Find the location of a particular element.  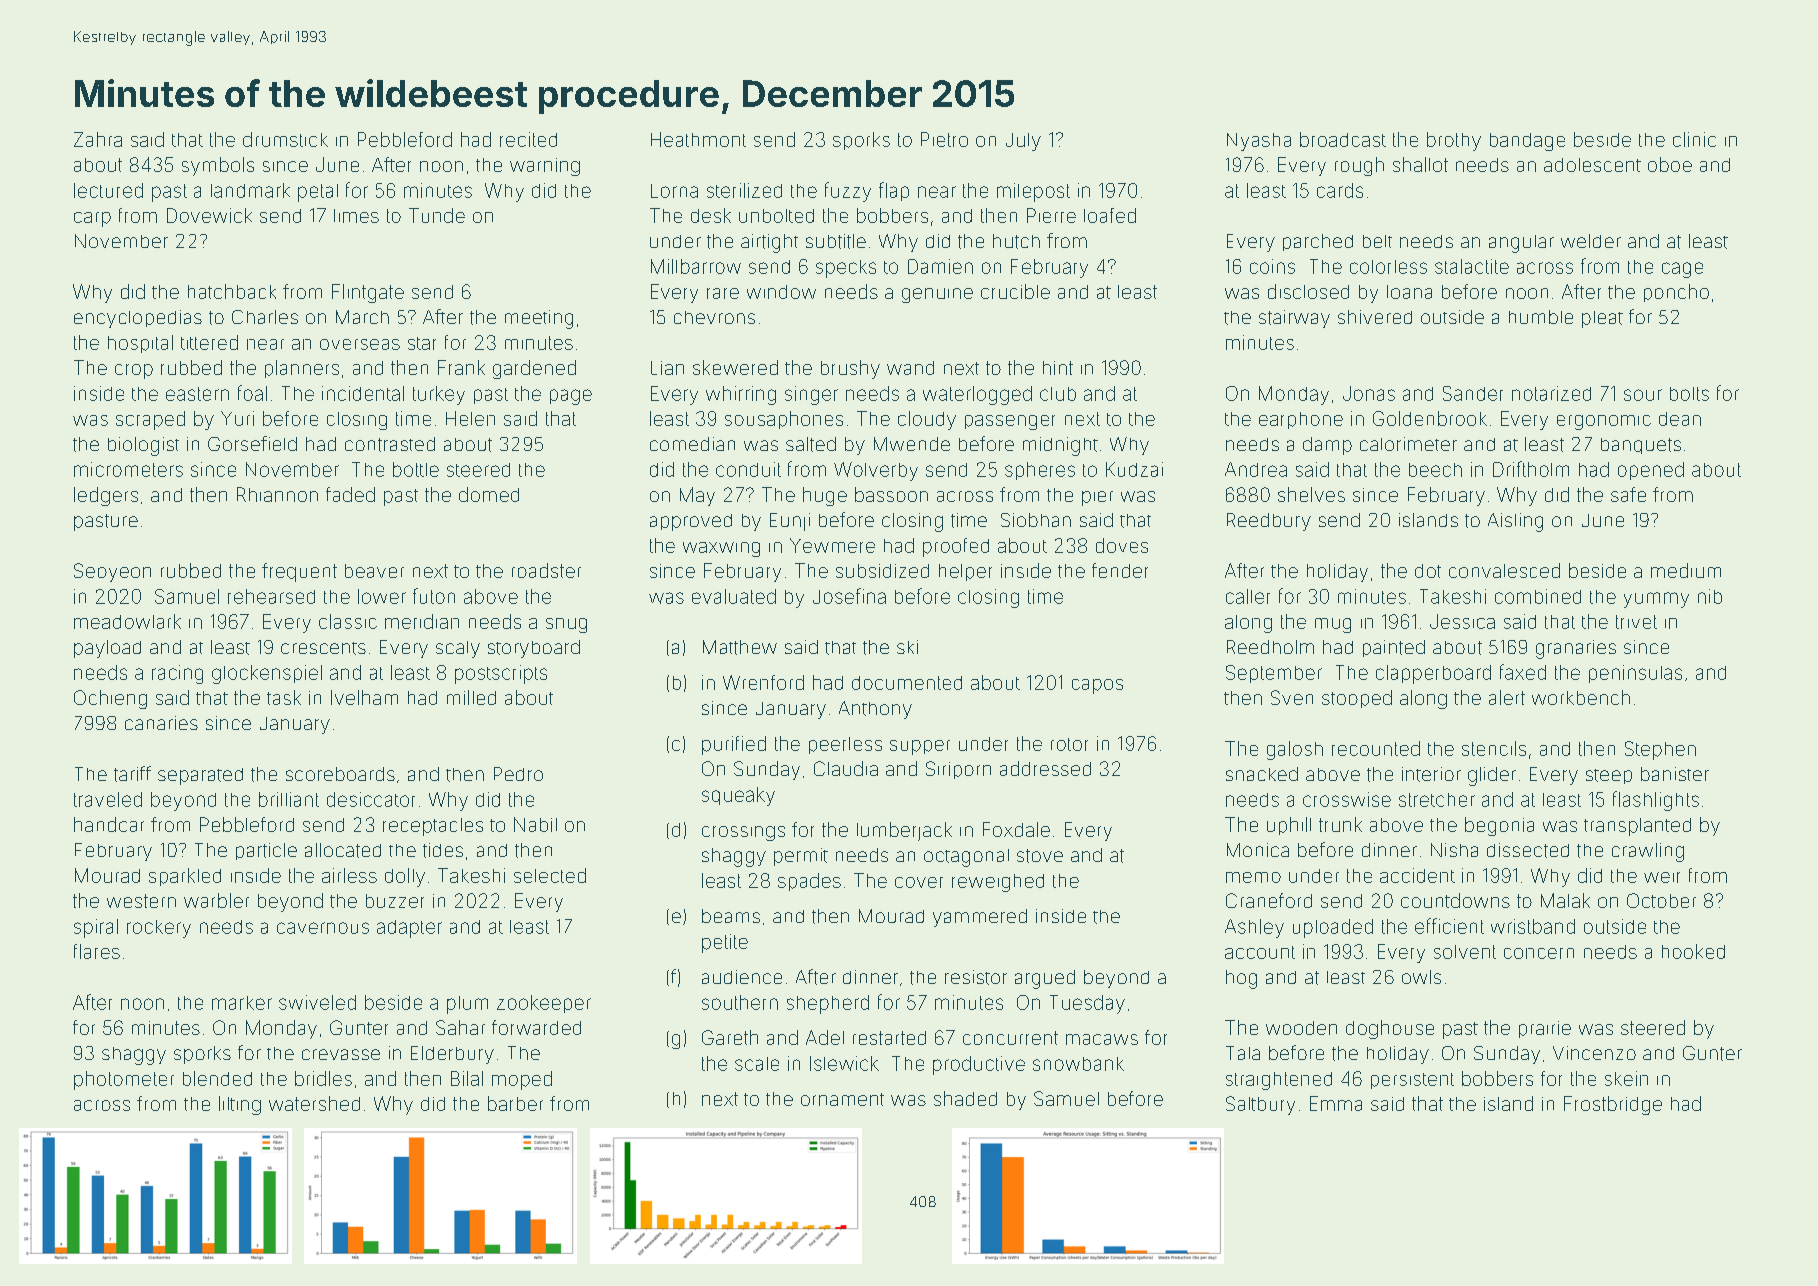

evaluated is located at coordinates (734, 596).
